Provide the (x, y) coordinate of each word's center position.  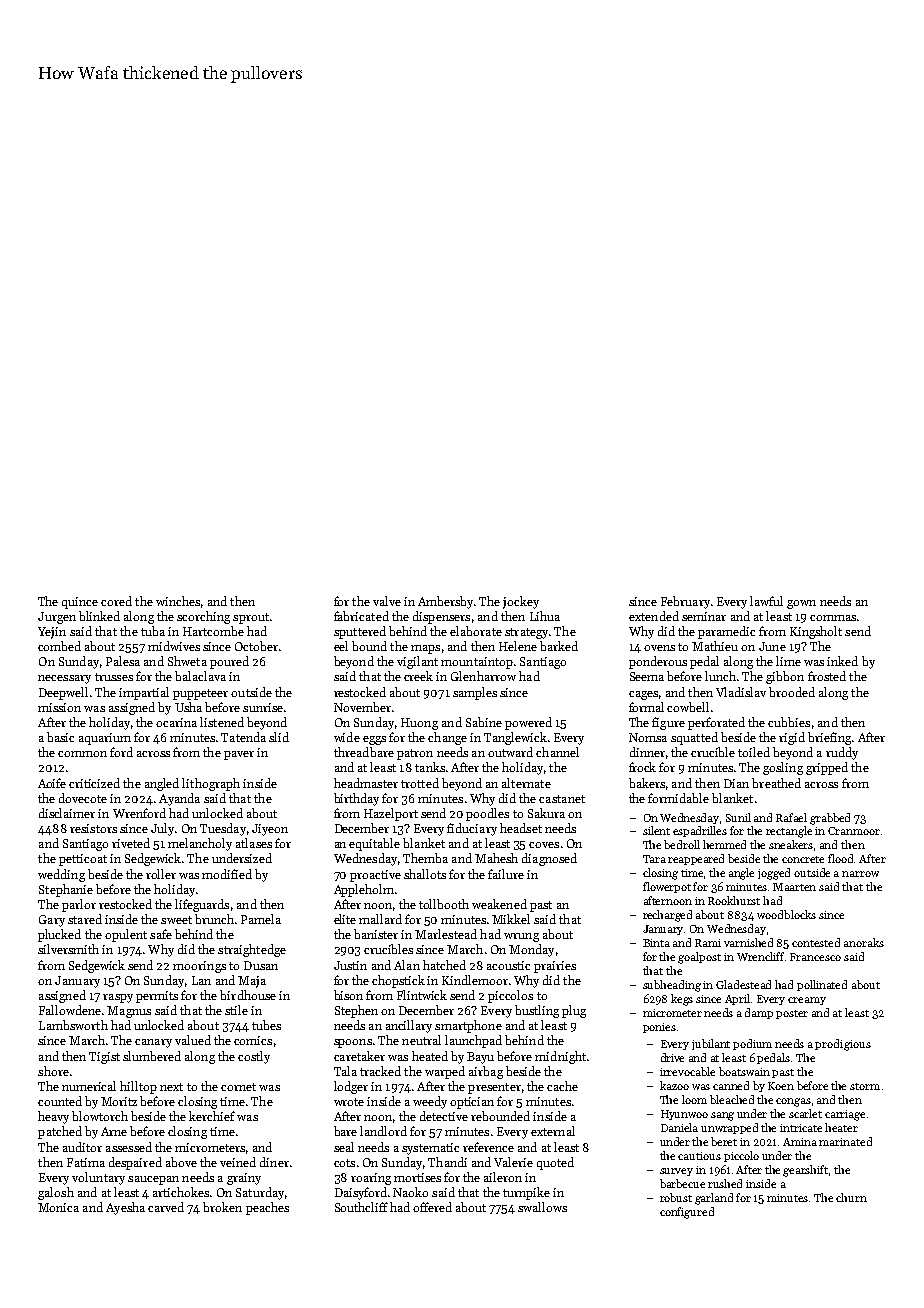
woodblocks (786, 914)
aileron (503, 1177)
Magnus (129, 1012)
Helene (518, 646)
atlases (254, 843)
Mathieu (715, 646)
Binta (656, 943)
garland (714, 1199)
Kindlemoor (475, 980)
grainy (244, 1179)
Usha (188, 707)
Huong (419, 724)
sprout (251, 618)
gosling (783, 768)
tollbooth (444, 904)
